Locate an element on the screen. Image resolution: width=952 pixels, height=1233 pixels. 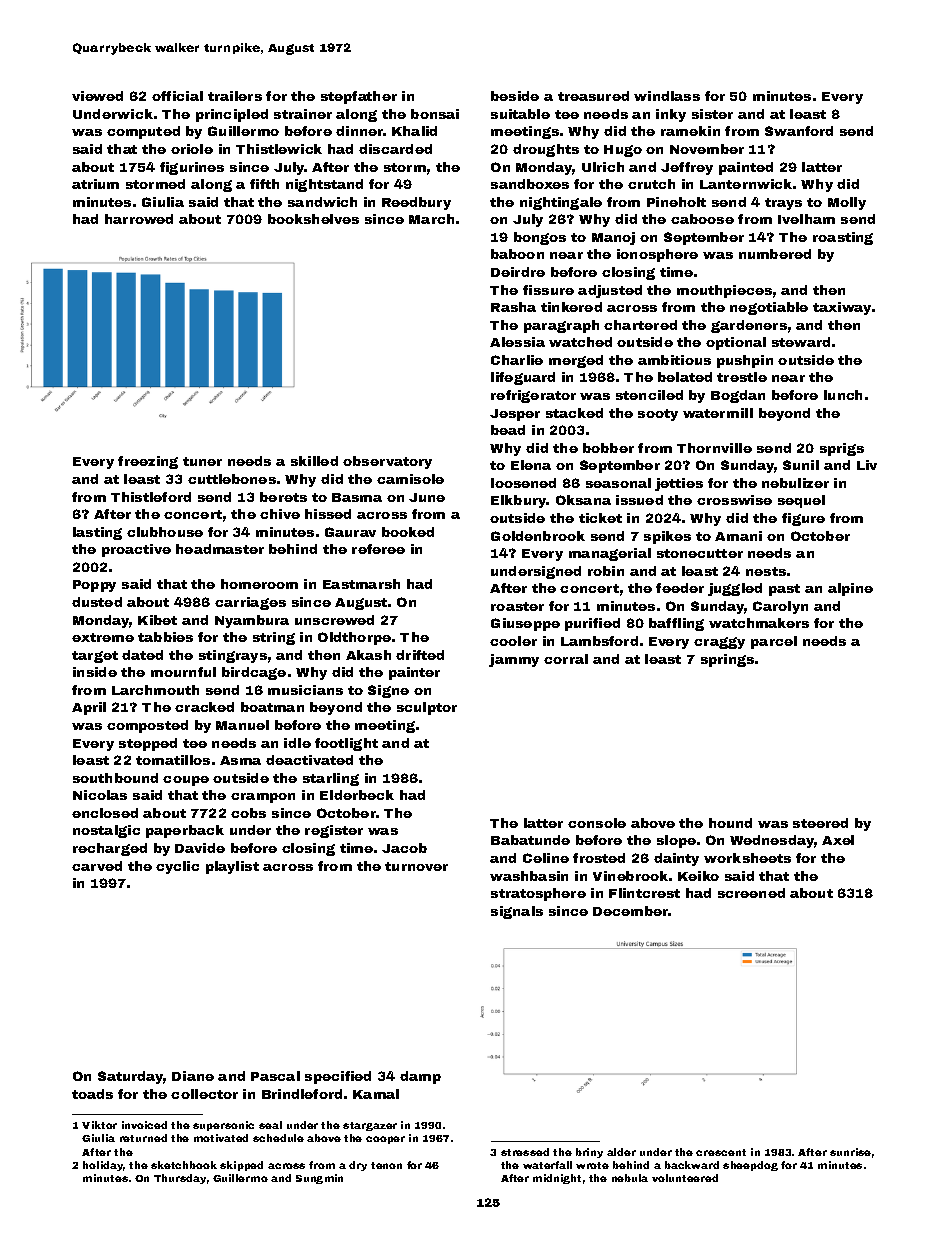
baboon is located at coordinates (517, 254).
